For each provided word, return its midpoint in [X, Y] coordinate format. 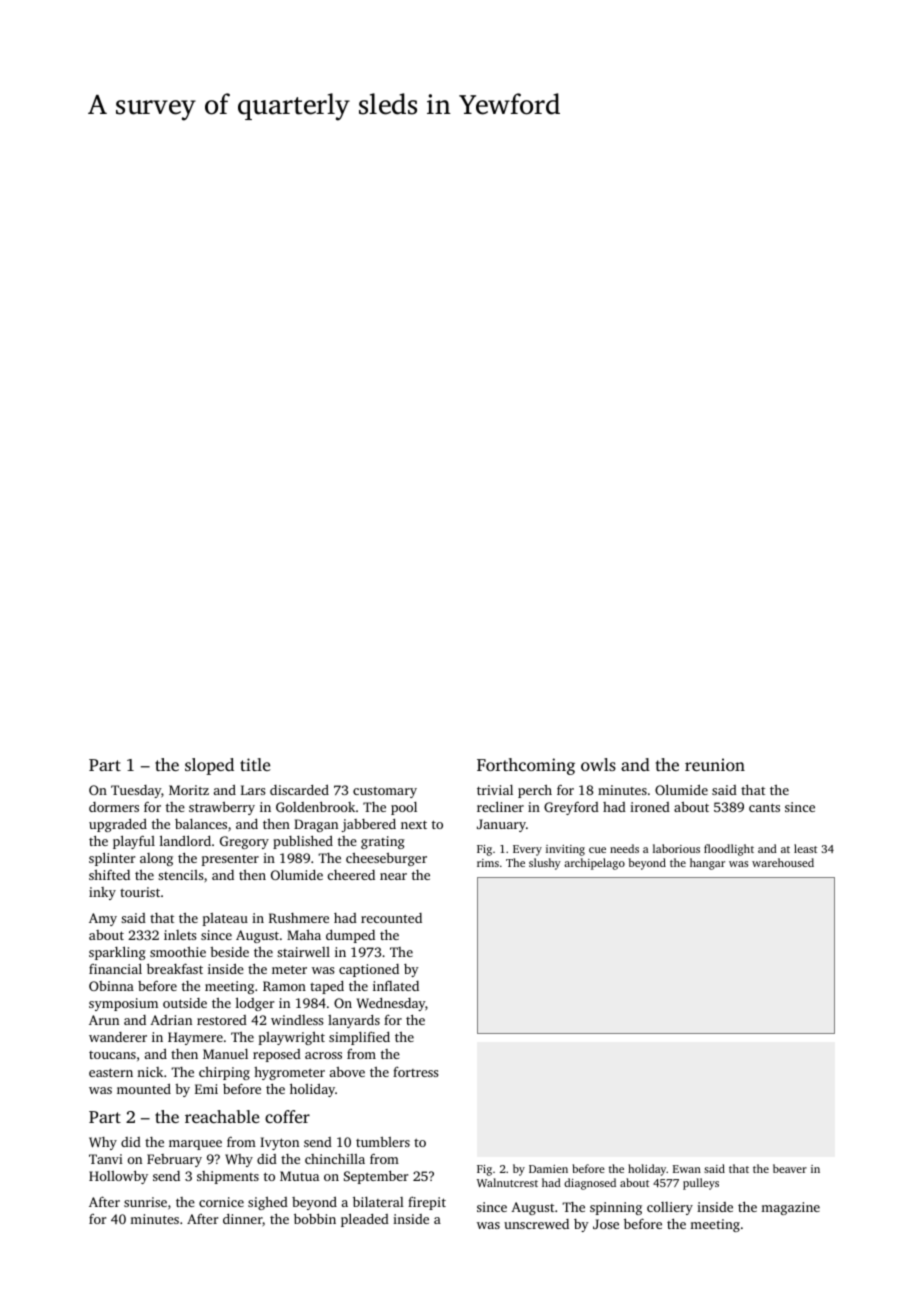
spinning [616, 1208]
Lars [253, 790]
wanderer [118, 1037]
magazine [790, 1208]
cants [764, 807]
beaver [790, 1168]
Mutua [299, 1176]
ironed [650, 807]
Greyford [571, 808]
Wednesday [391, 1004]
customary [385, 792]
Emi [206, 1089]
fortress [415, 1072]
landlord [185, 840]
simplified [359, 1038]
